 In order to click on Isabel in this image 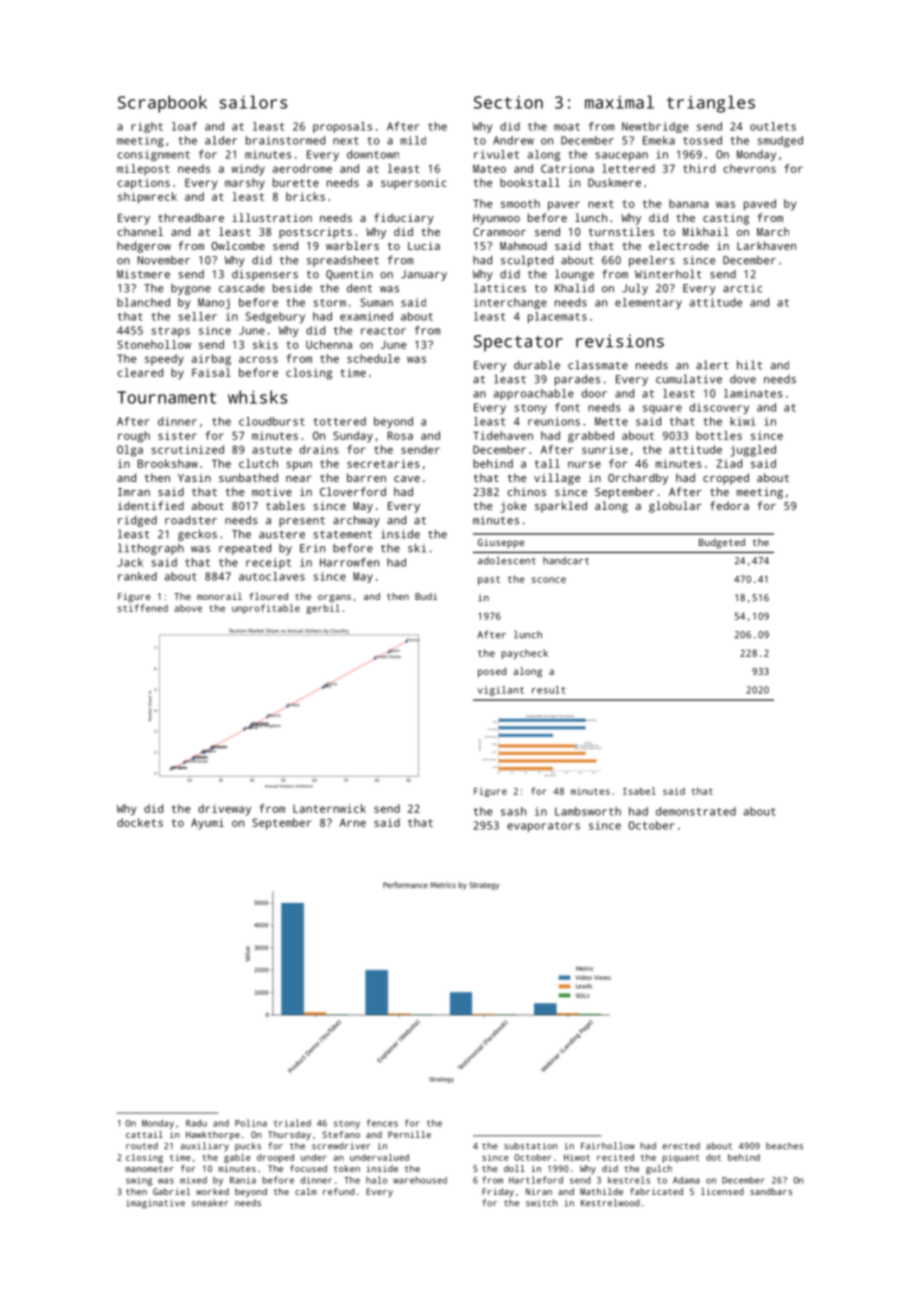, I will do `click(639, 791)`.
